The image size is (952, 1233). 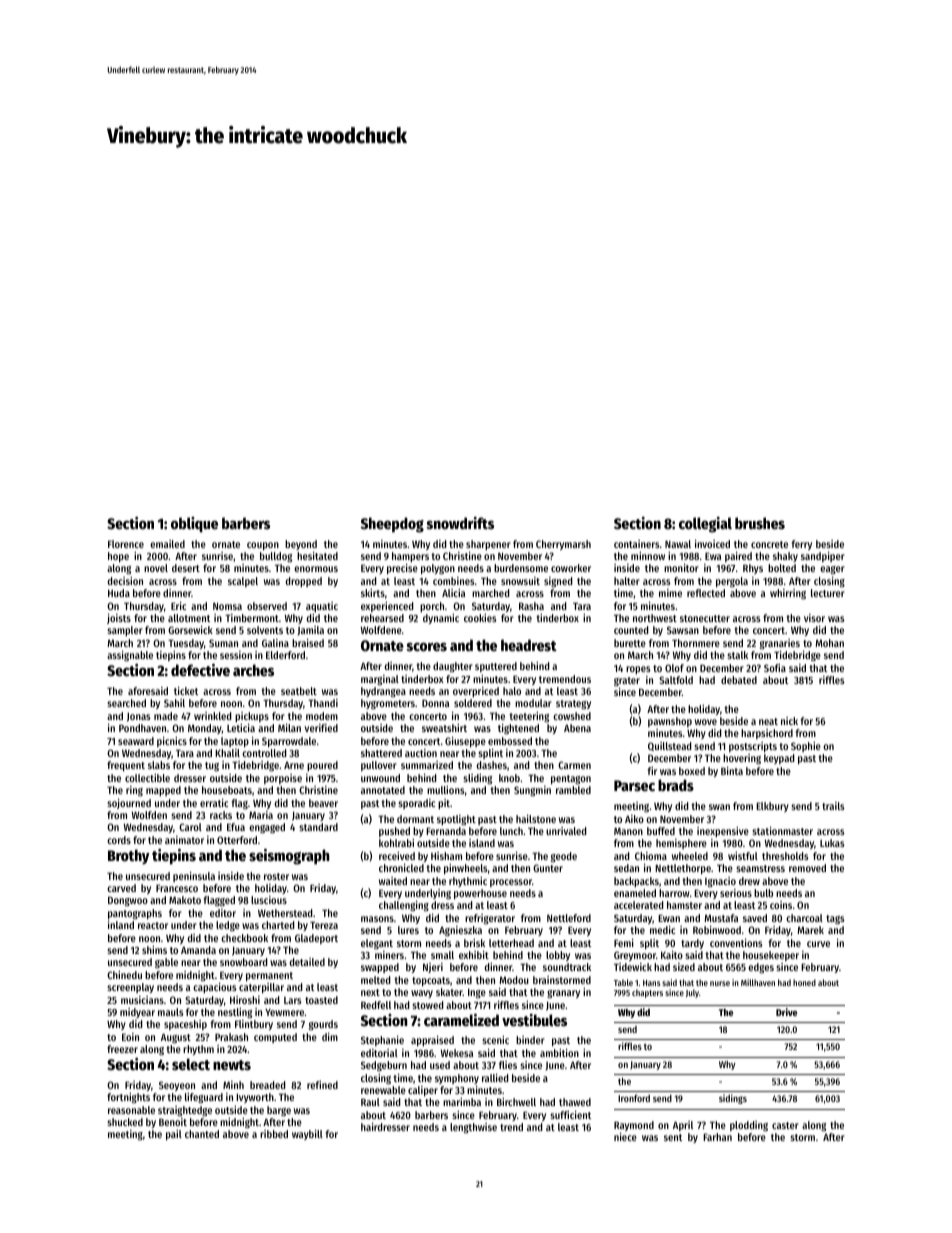 What do you see at coordinates (393, 881) in the document?
I see `waited` at bounding box center [393, 881].
